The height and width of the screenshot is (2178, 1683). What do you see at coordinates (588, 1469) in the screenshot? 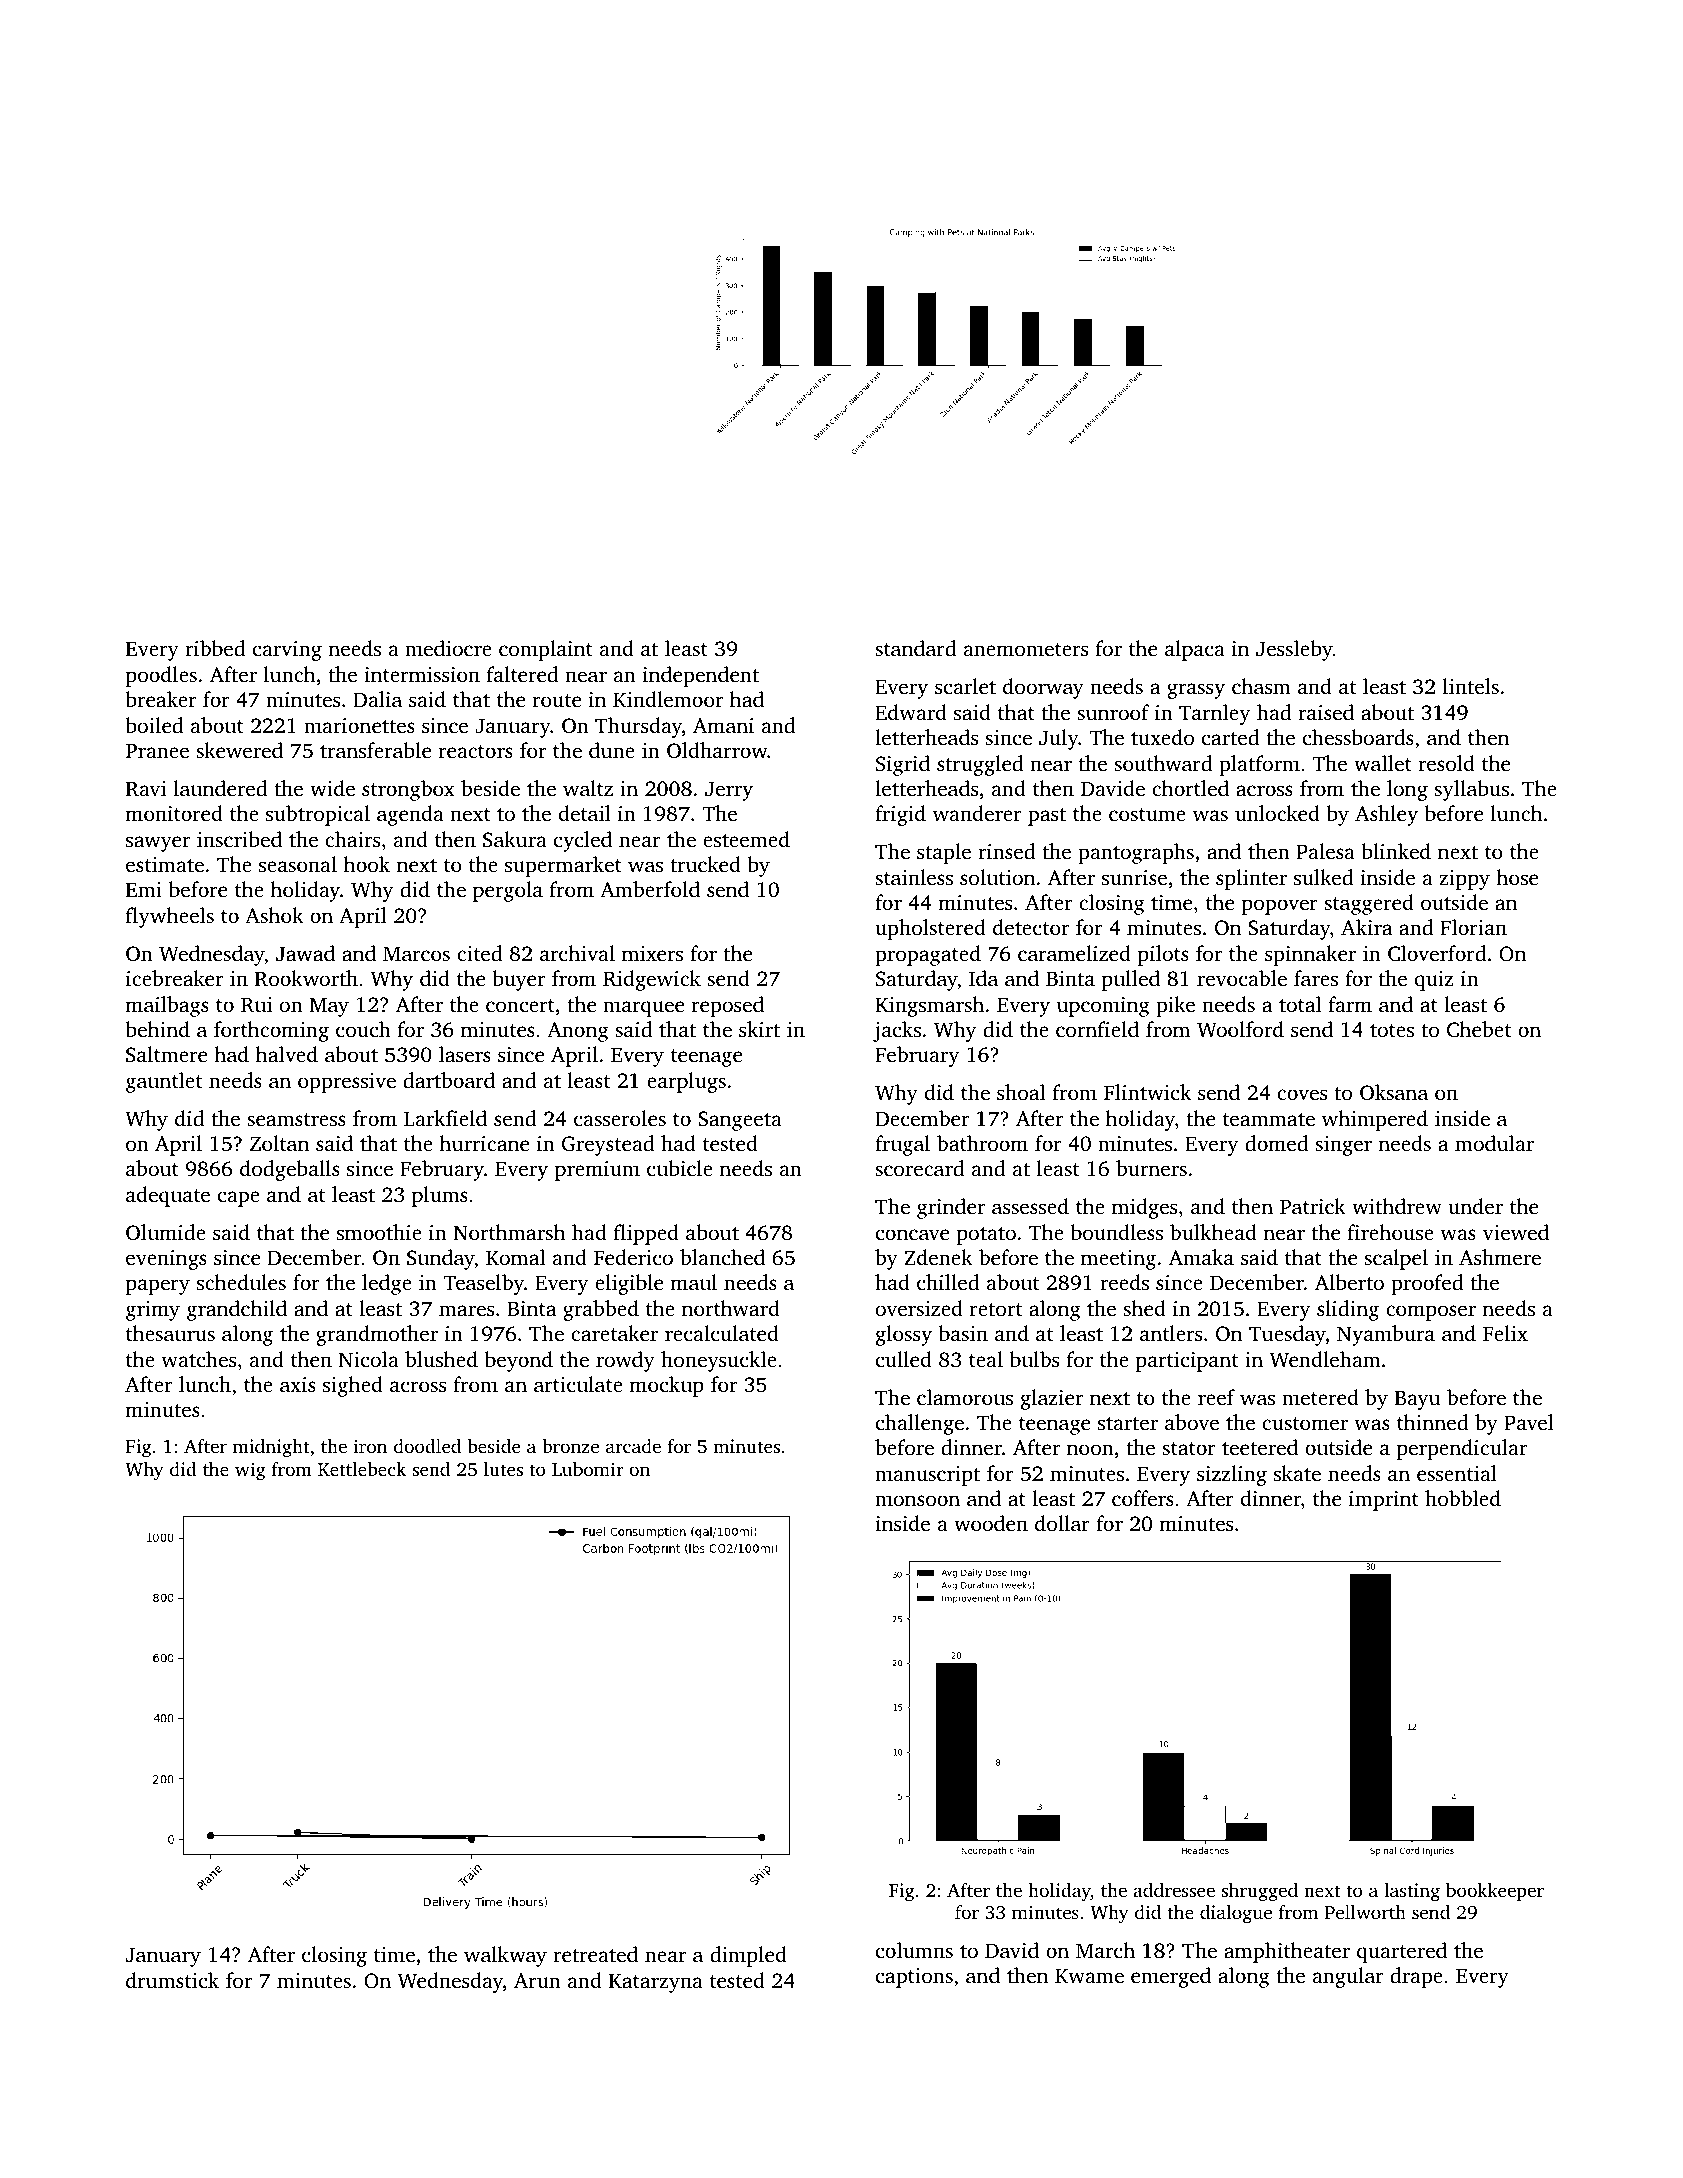
I see `Lubomir` at bounding box center [588, 1469].
